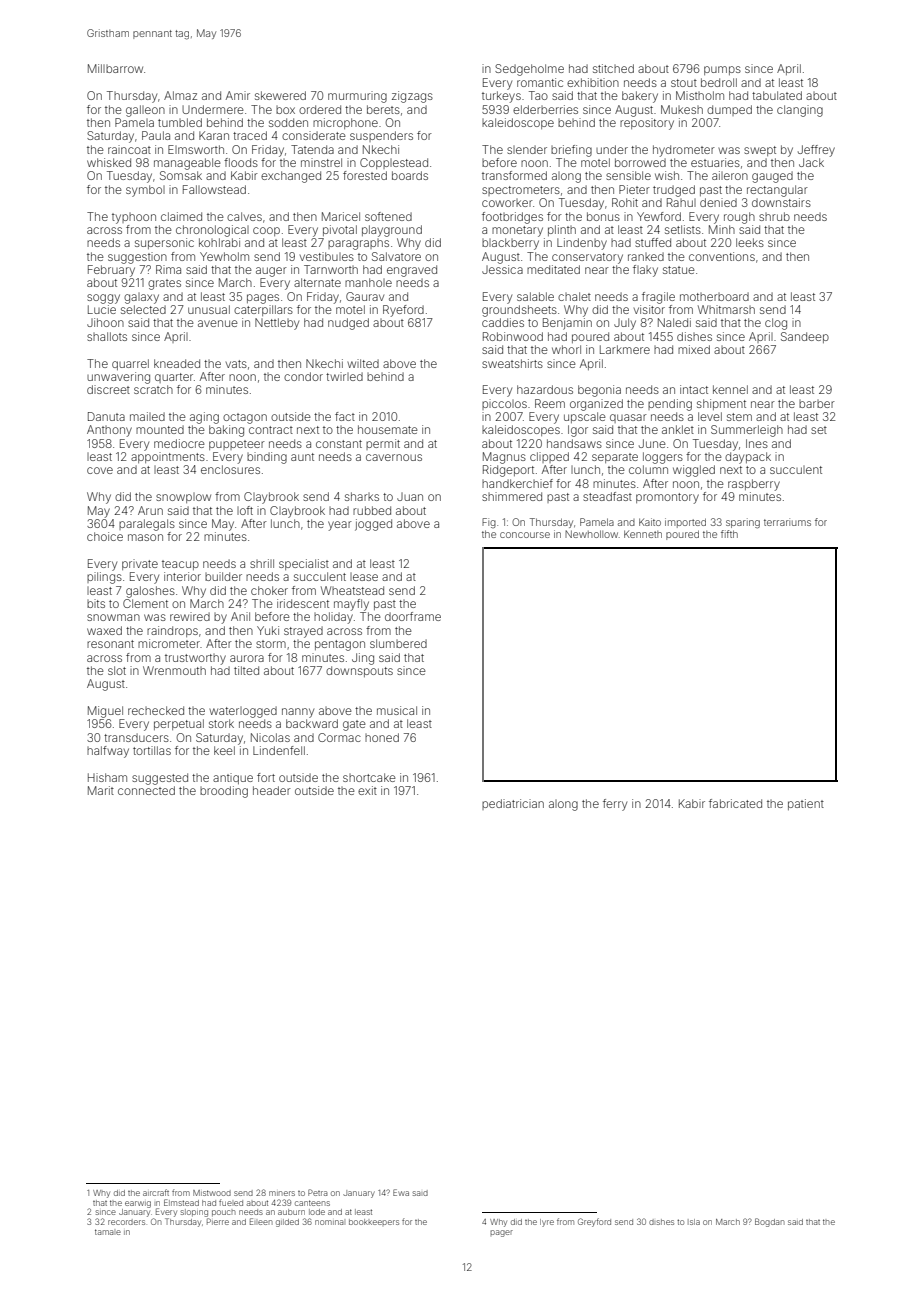 This screenshot has height=1308, width=924. Describe the element at coordinates (722, 229) in the screenshot. I see `Minh` at that location.
